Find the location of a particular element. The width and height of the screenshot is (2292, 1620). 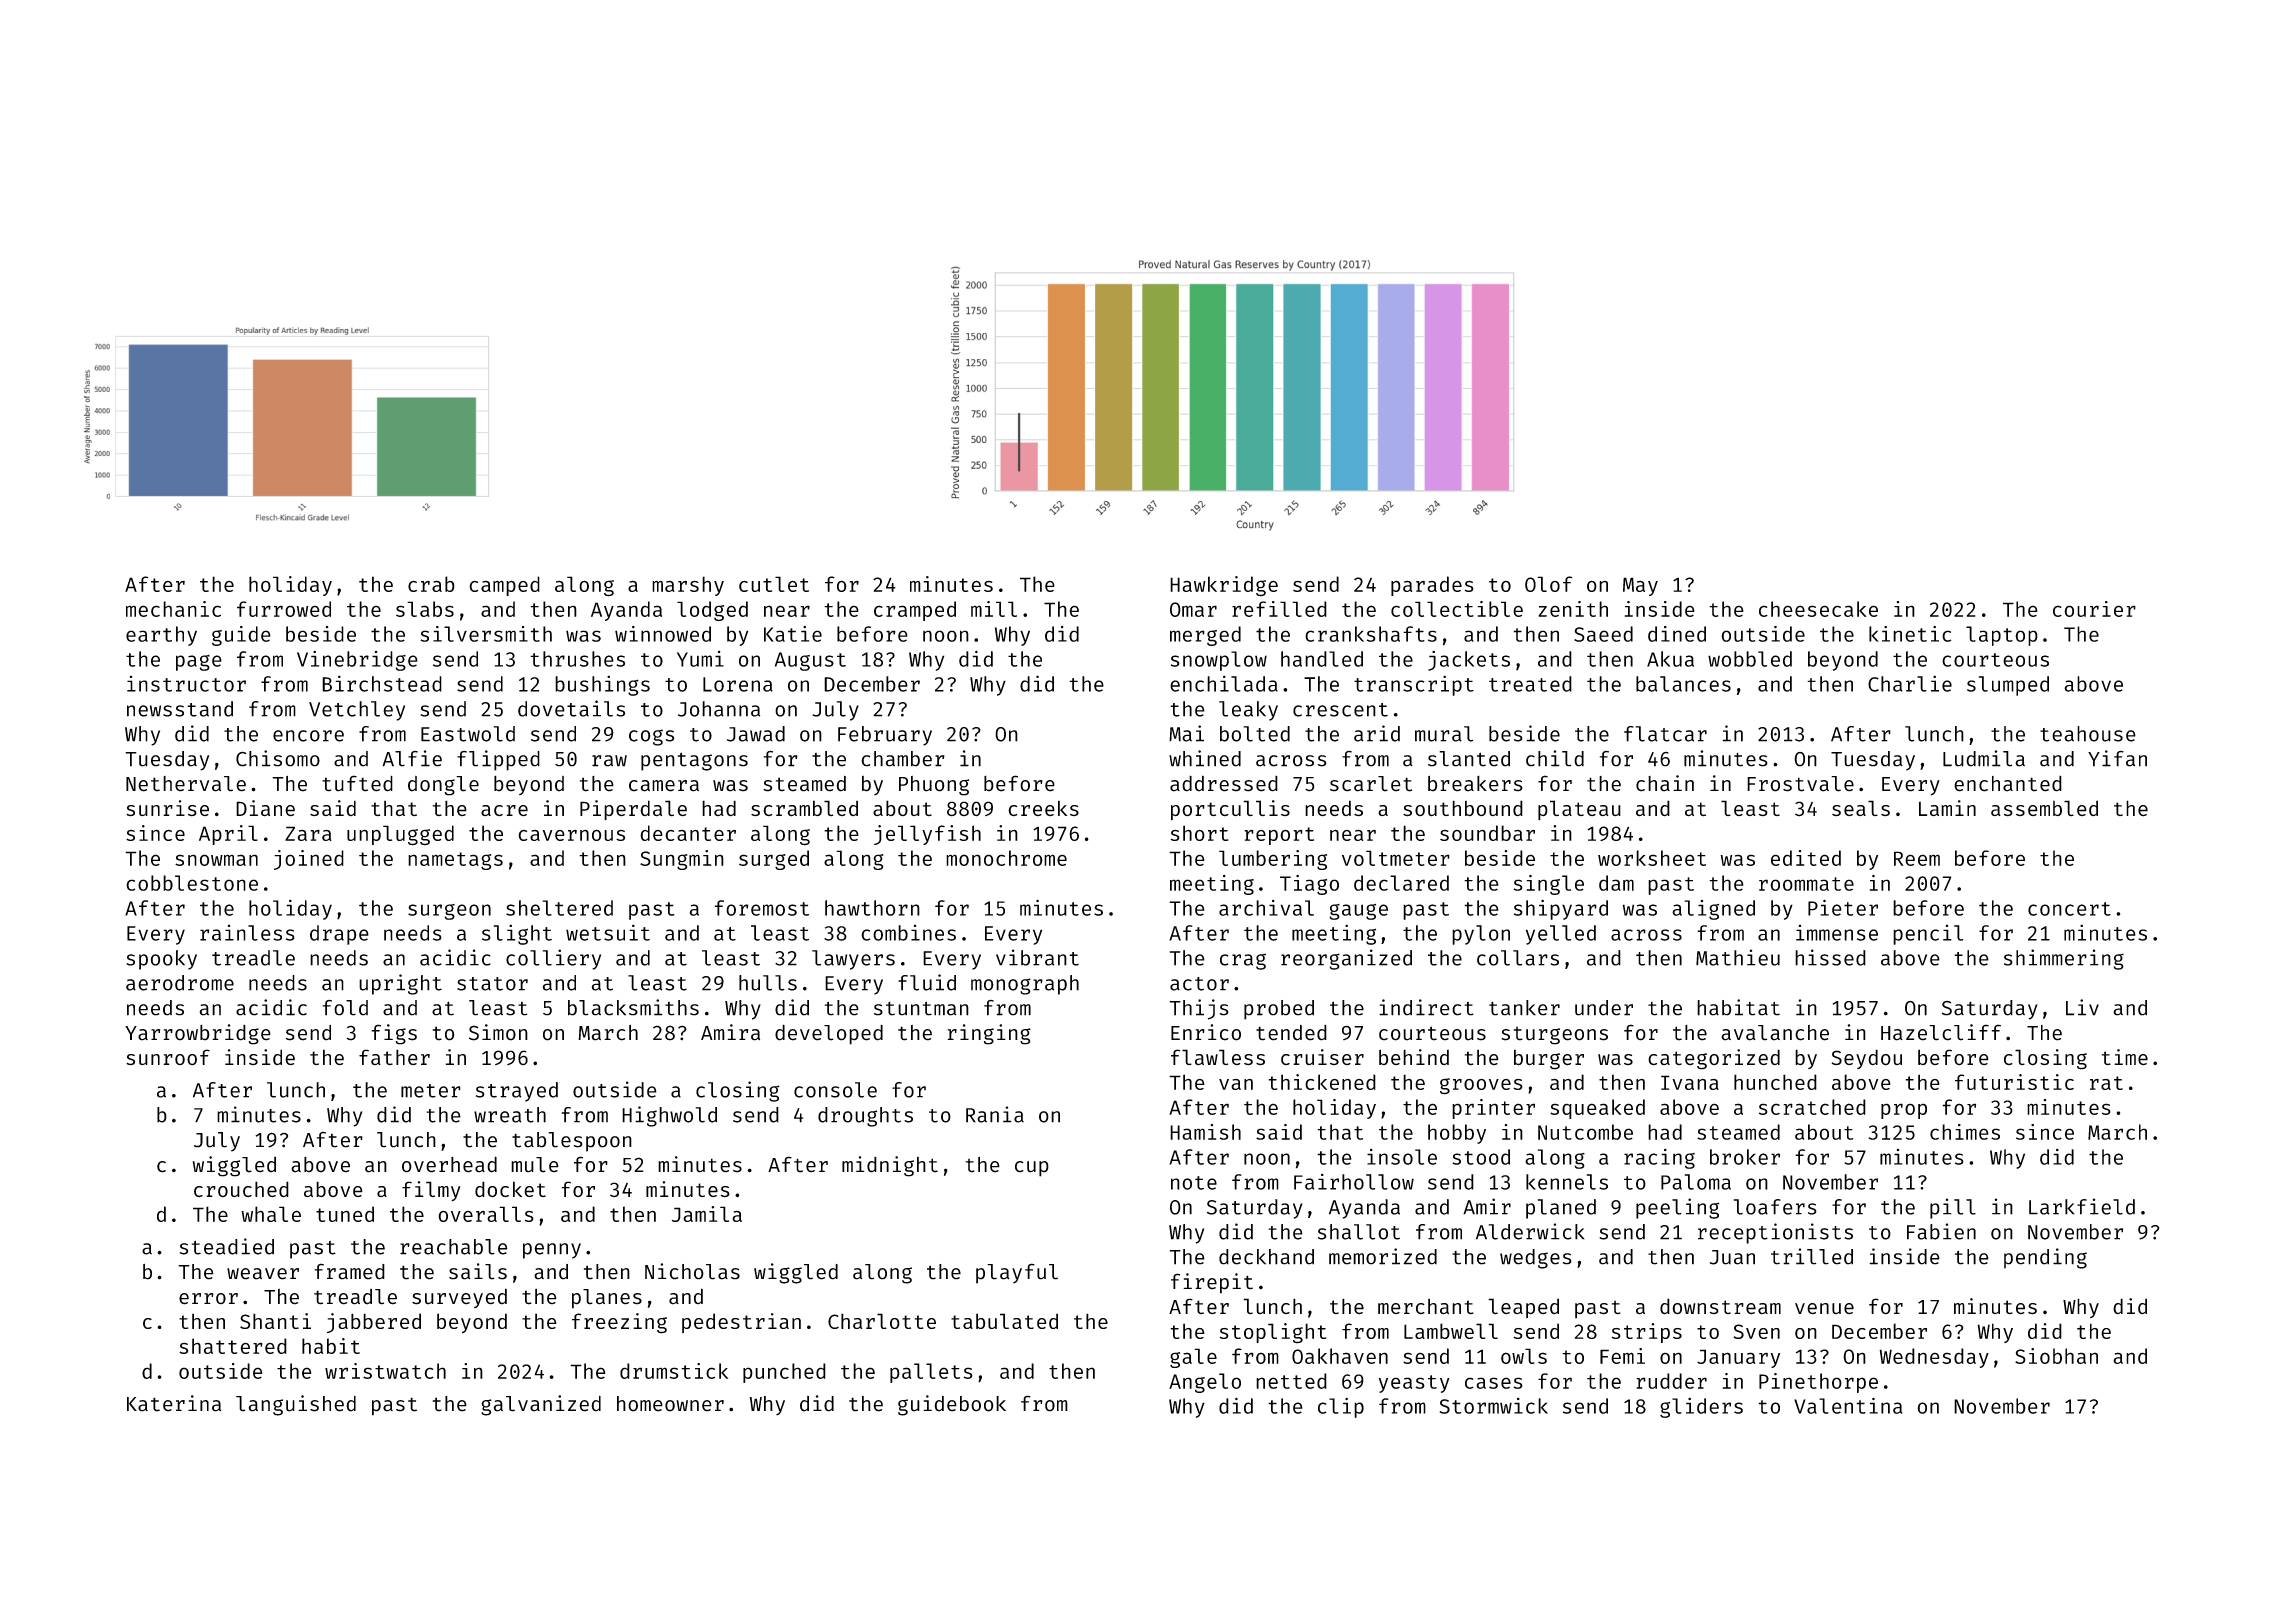

Olof is located at coordinates (1548, 584).
